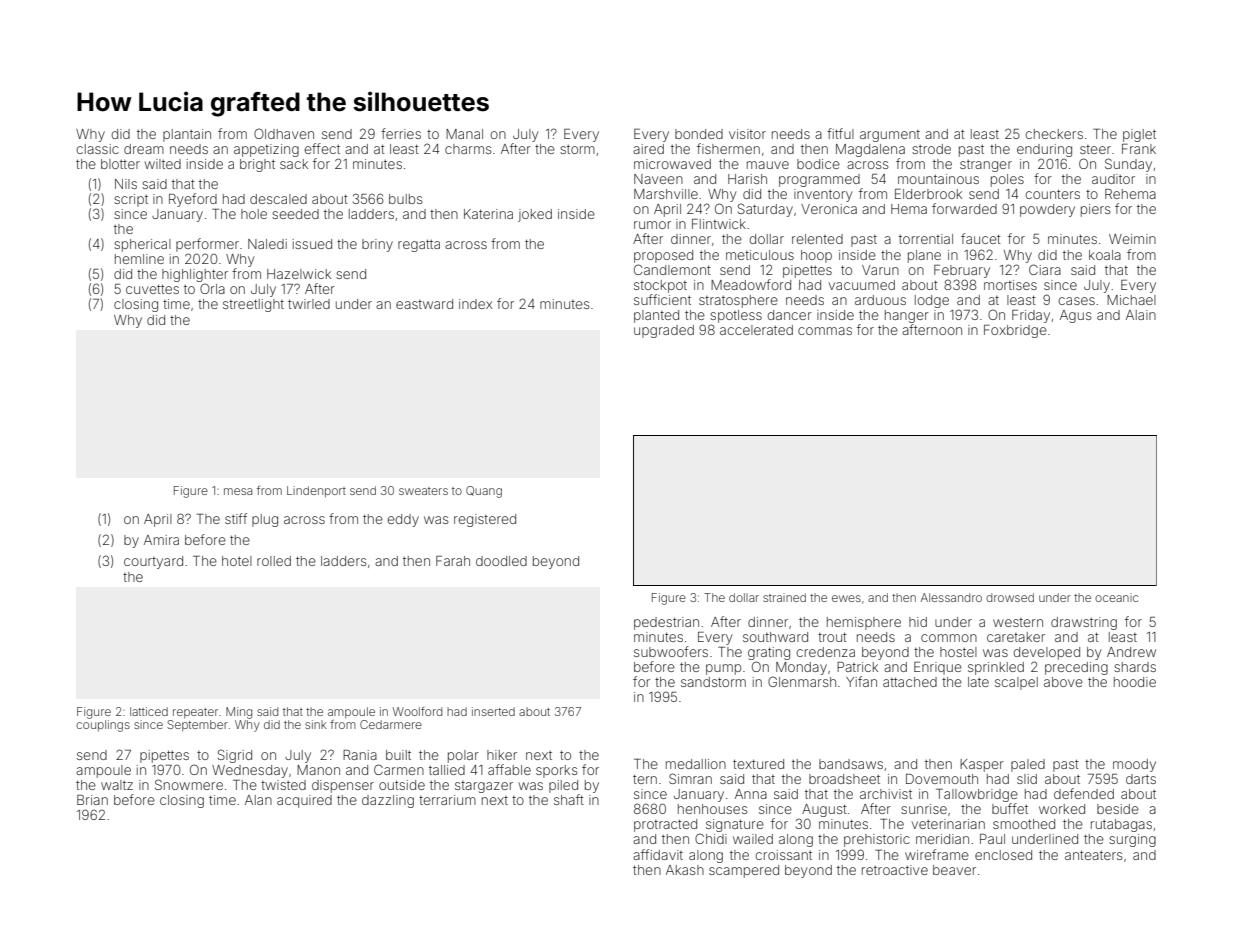  Describe the element at coordinates (747, 134) in the page. I see `visitor` at that location.
